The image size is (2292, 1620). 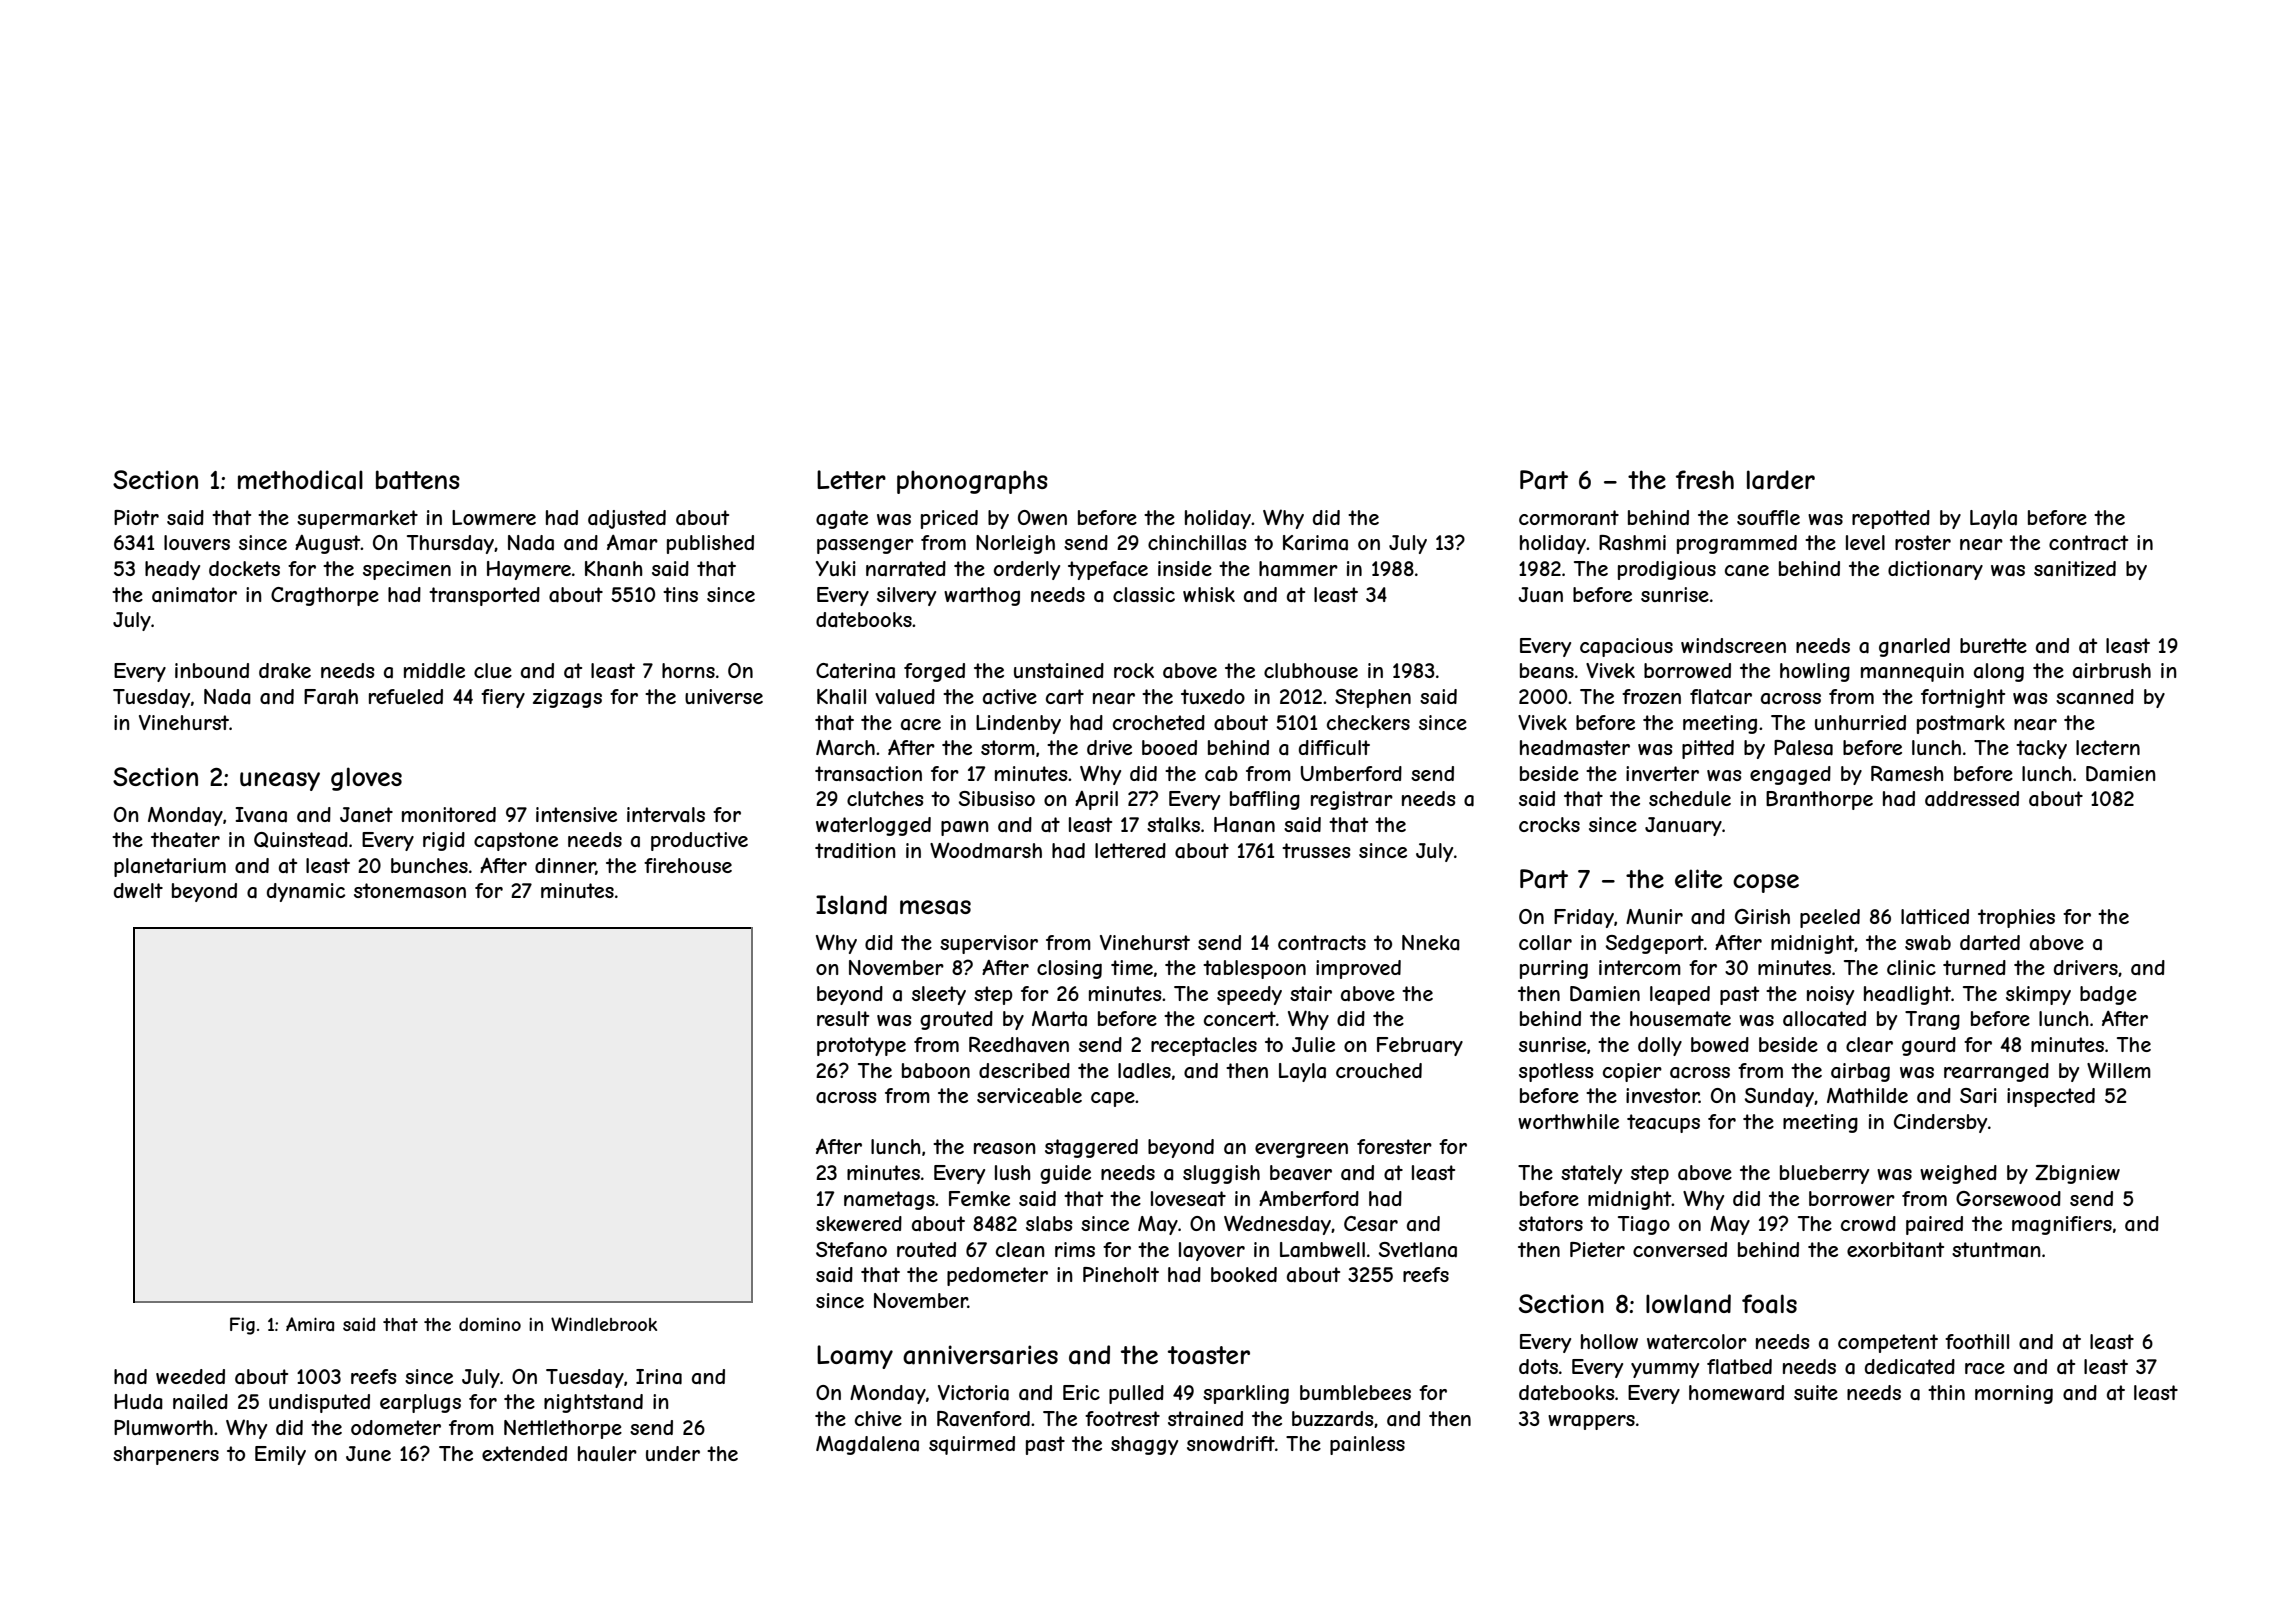 What do you see at coordinates (1113, 1099) in the screenshot?
I see `cape` at bounding box center [1113, 1099].
